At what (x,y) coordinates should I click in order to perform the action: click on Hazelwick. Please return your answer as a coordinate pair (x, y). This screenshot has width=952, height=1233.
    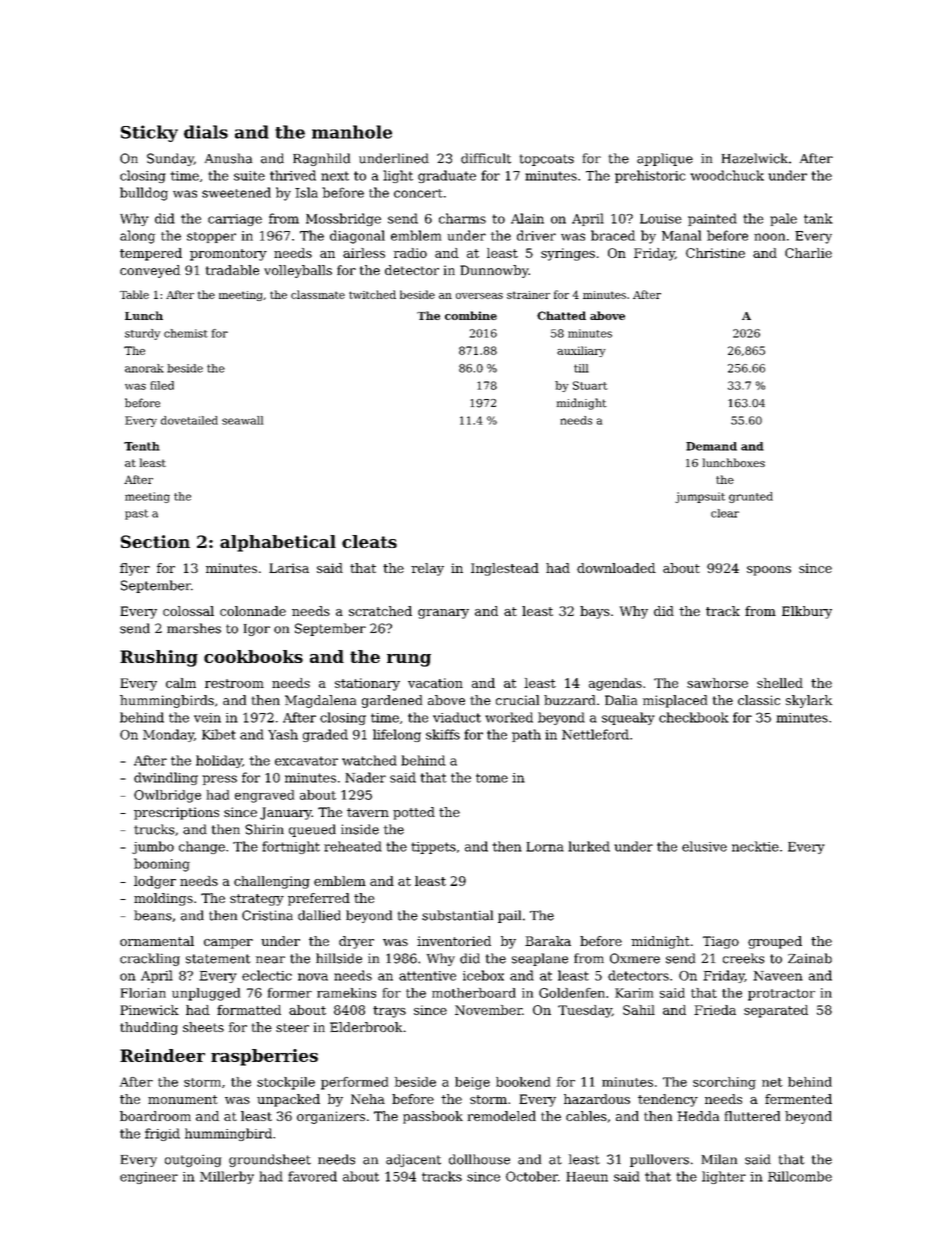
    Looking at the image, I should click on (755, 158).
